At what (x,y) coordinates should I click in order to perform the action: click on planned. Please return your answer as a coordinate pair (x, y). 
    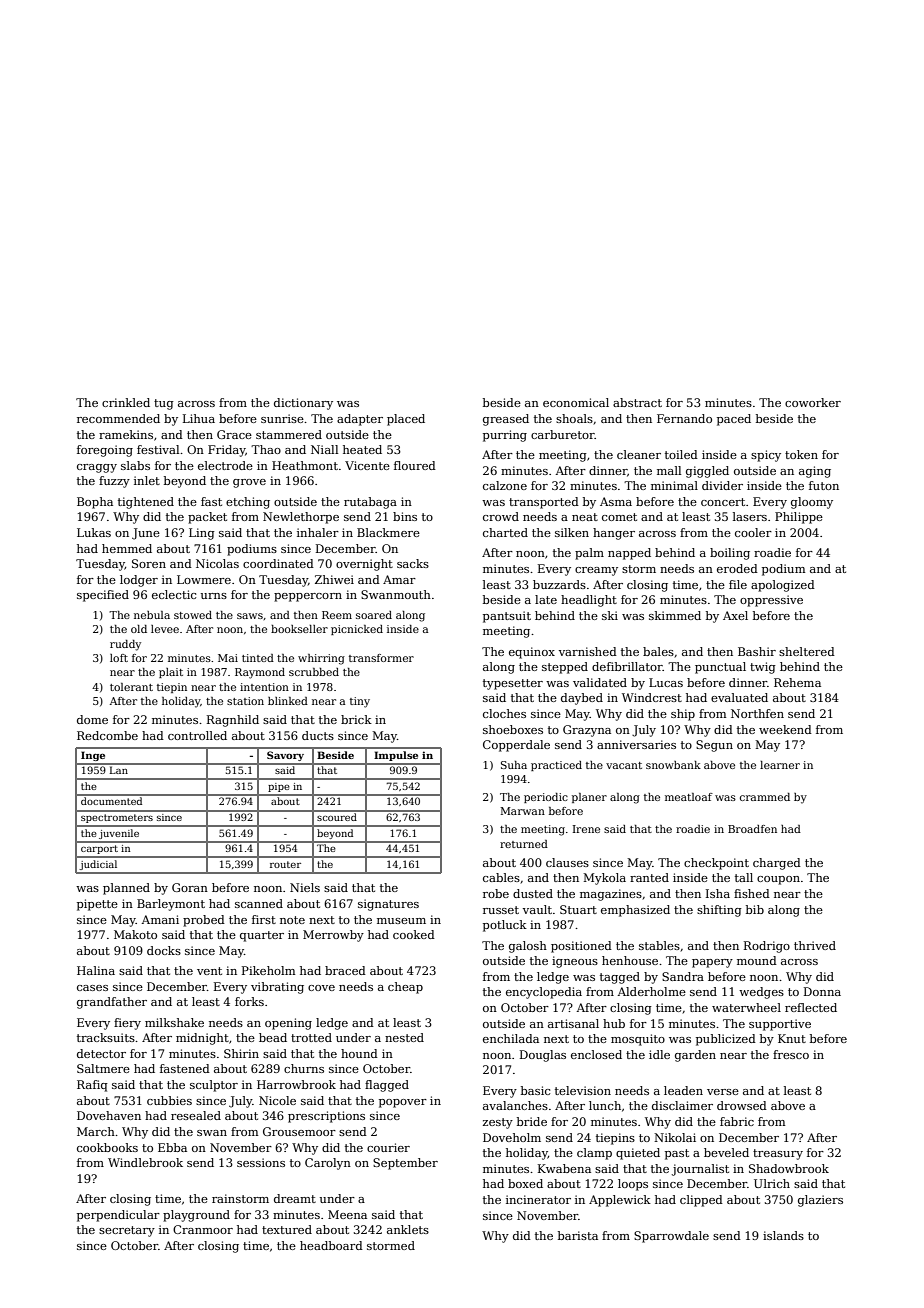
    Looking at the image, I should click on (126, 889).
